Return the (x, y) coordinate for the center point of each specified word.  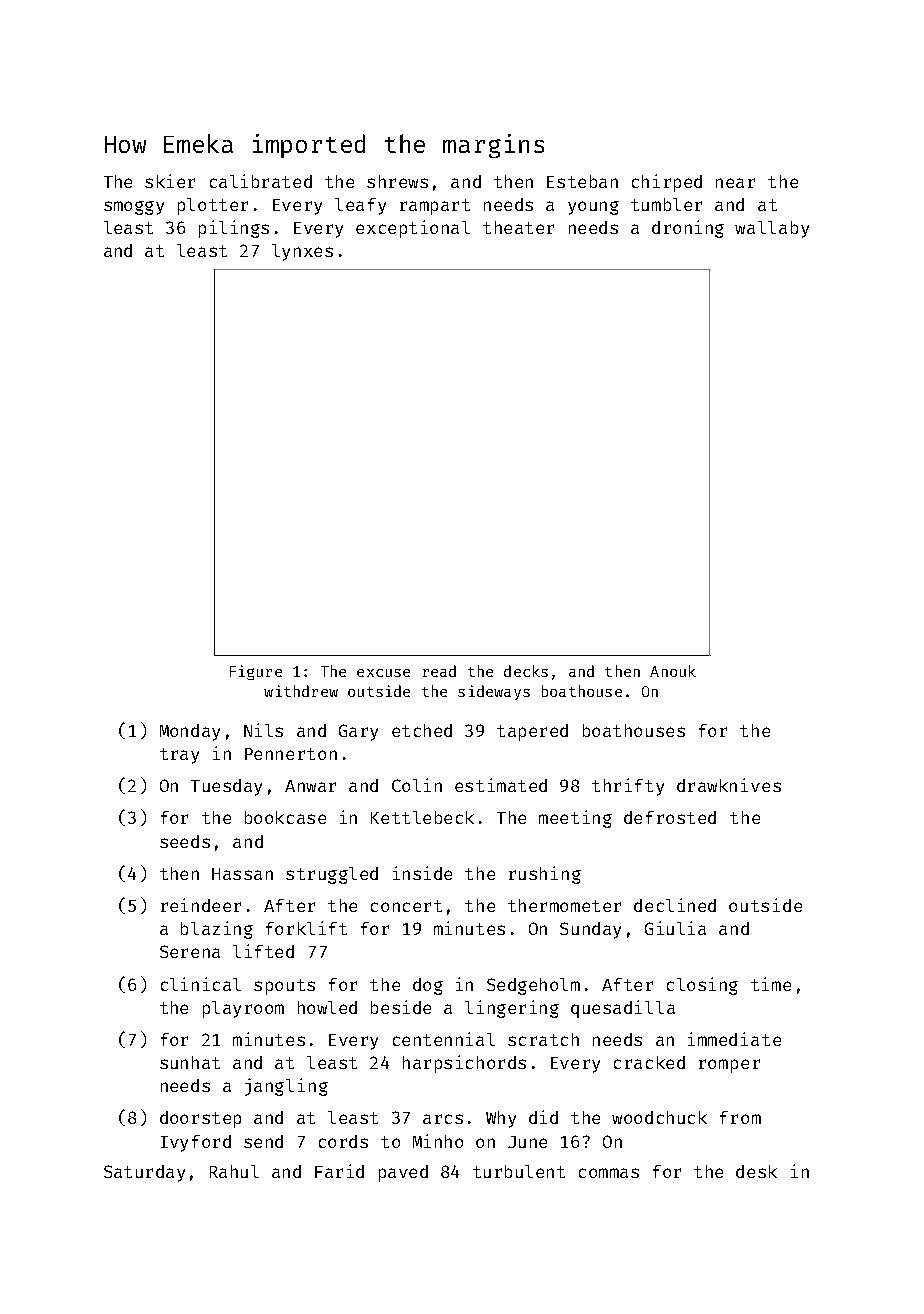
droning (688, 229)
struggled (332, 875)
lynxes (302, 252)
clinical (201, 984)
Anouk (673, 671)
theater (518, 227)
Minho (438, 1141)
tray (179, 756)
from (740, 1117)
